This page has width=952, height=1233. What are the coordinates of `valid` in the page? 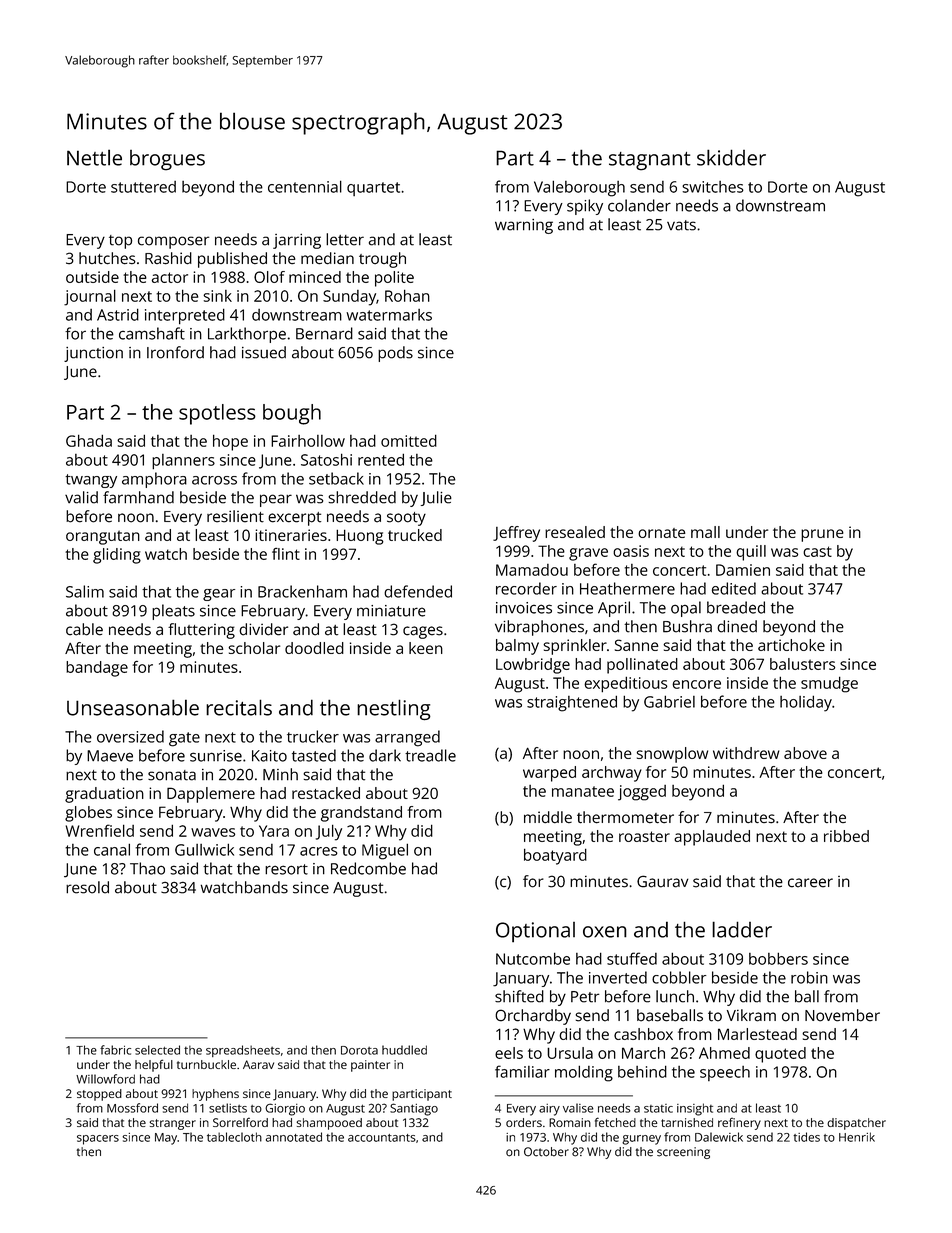 It's located at (81, 497).
